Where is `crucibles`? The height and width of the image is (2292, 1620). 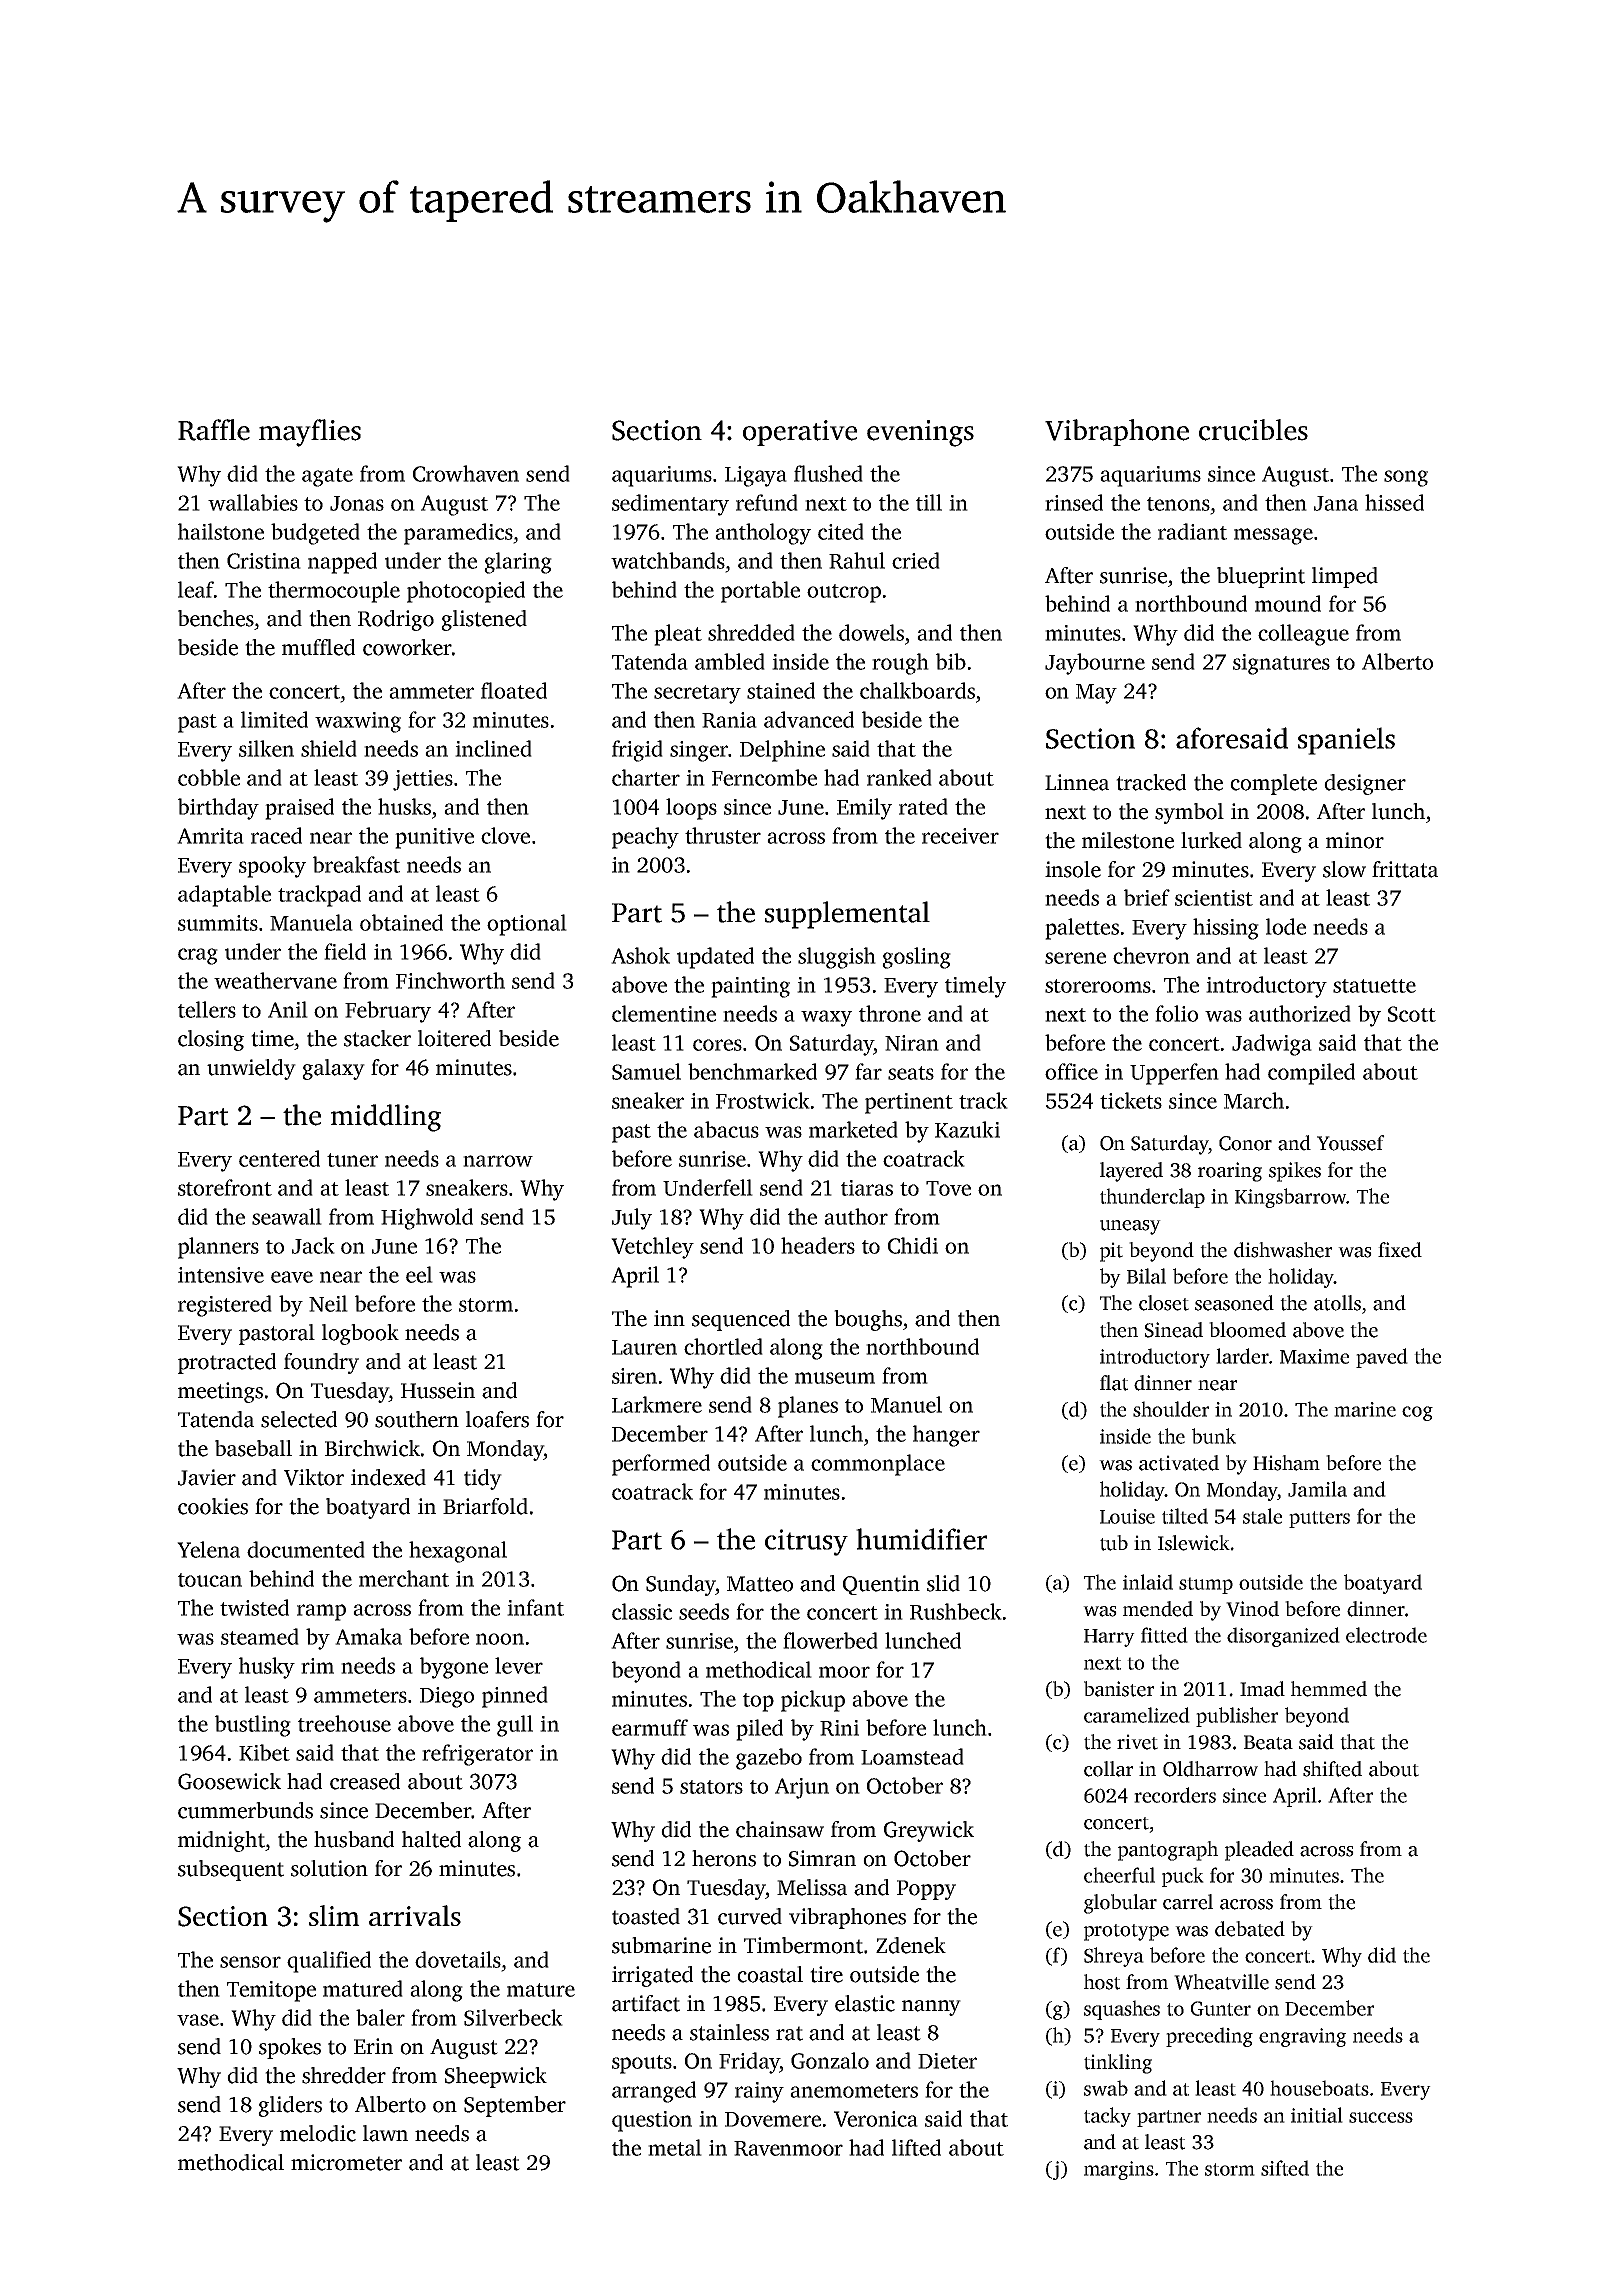
crucibles is located at coordinates (1253, 430).
